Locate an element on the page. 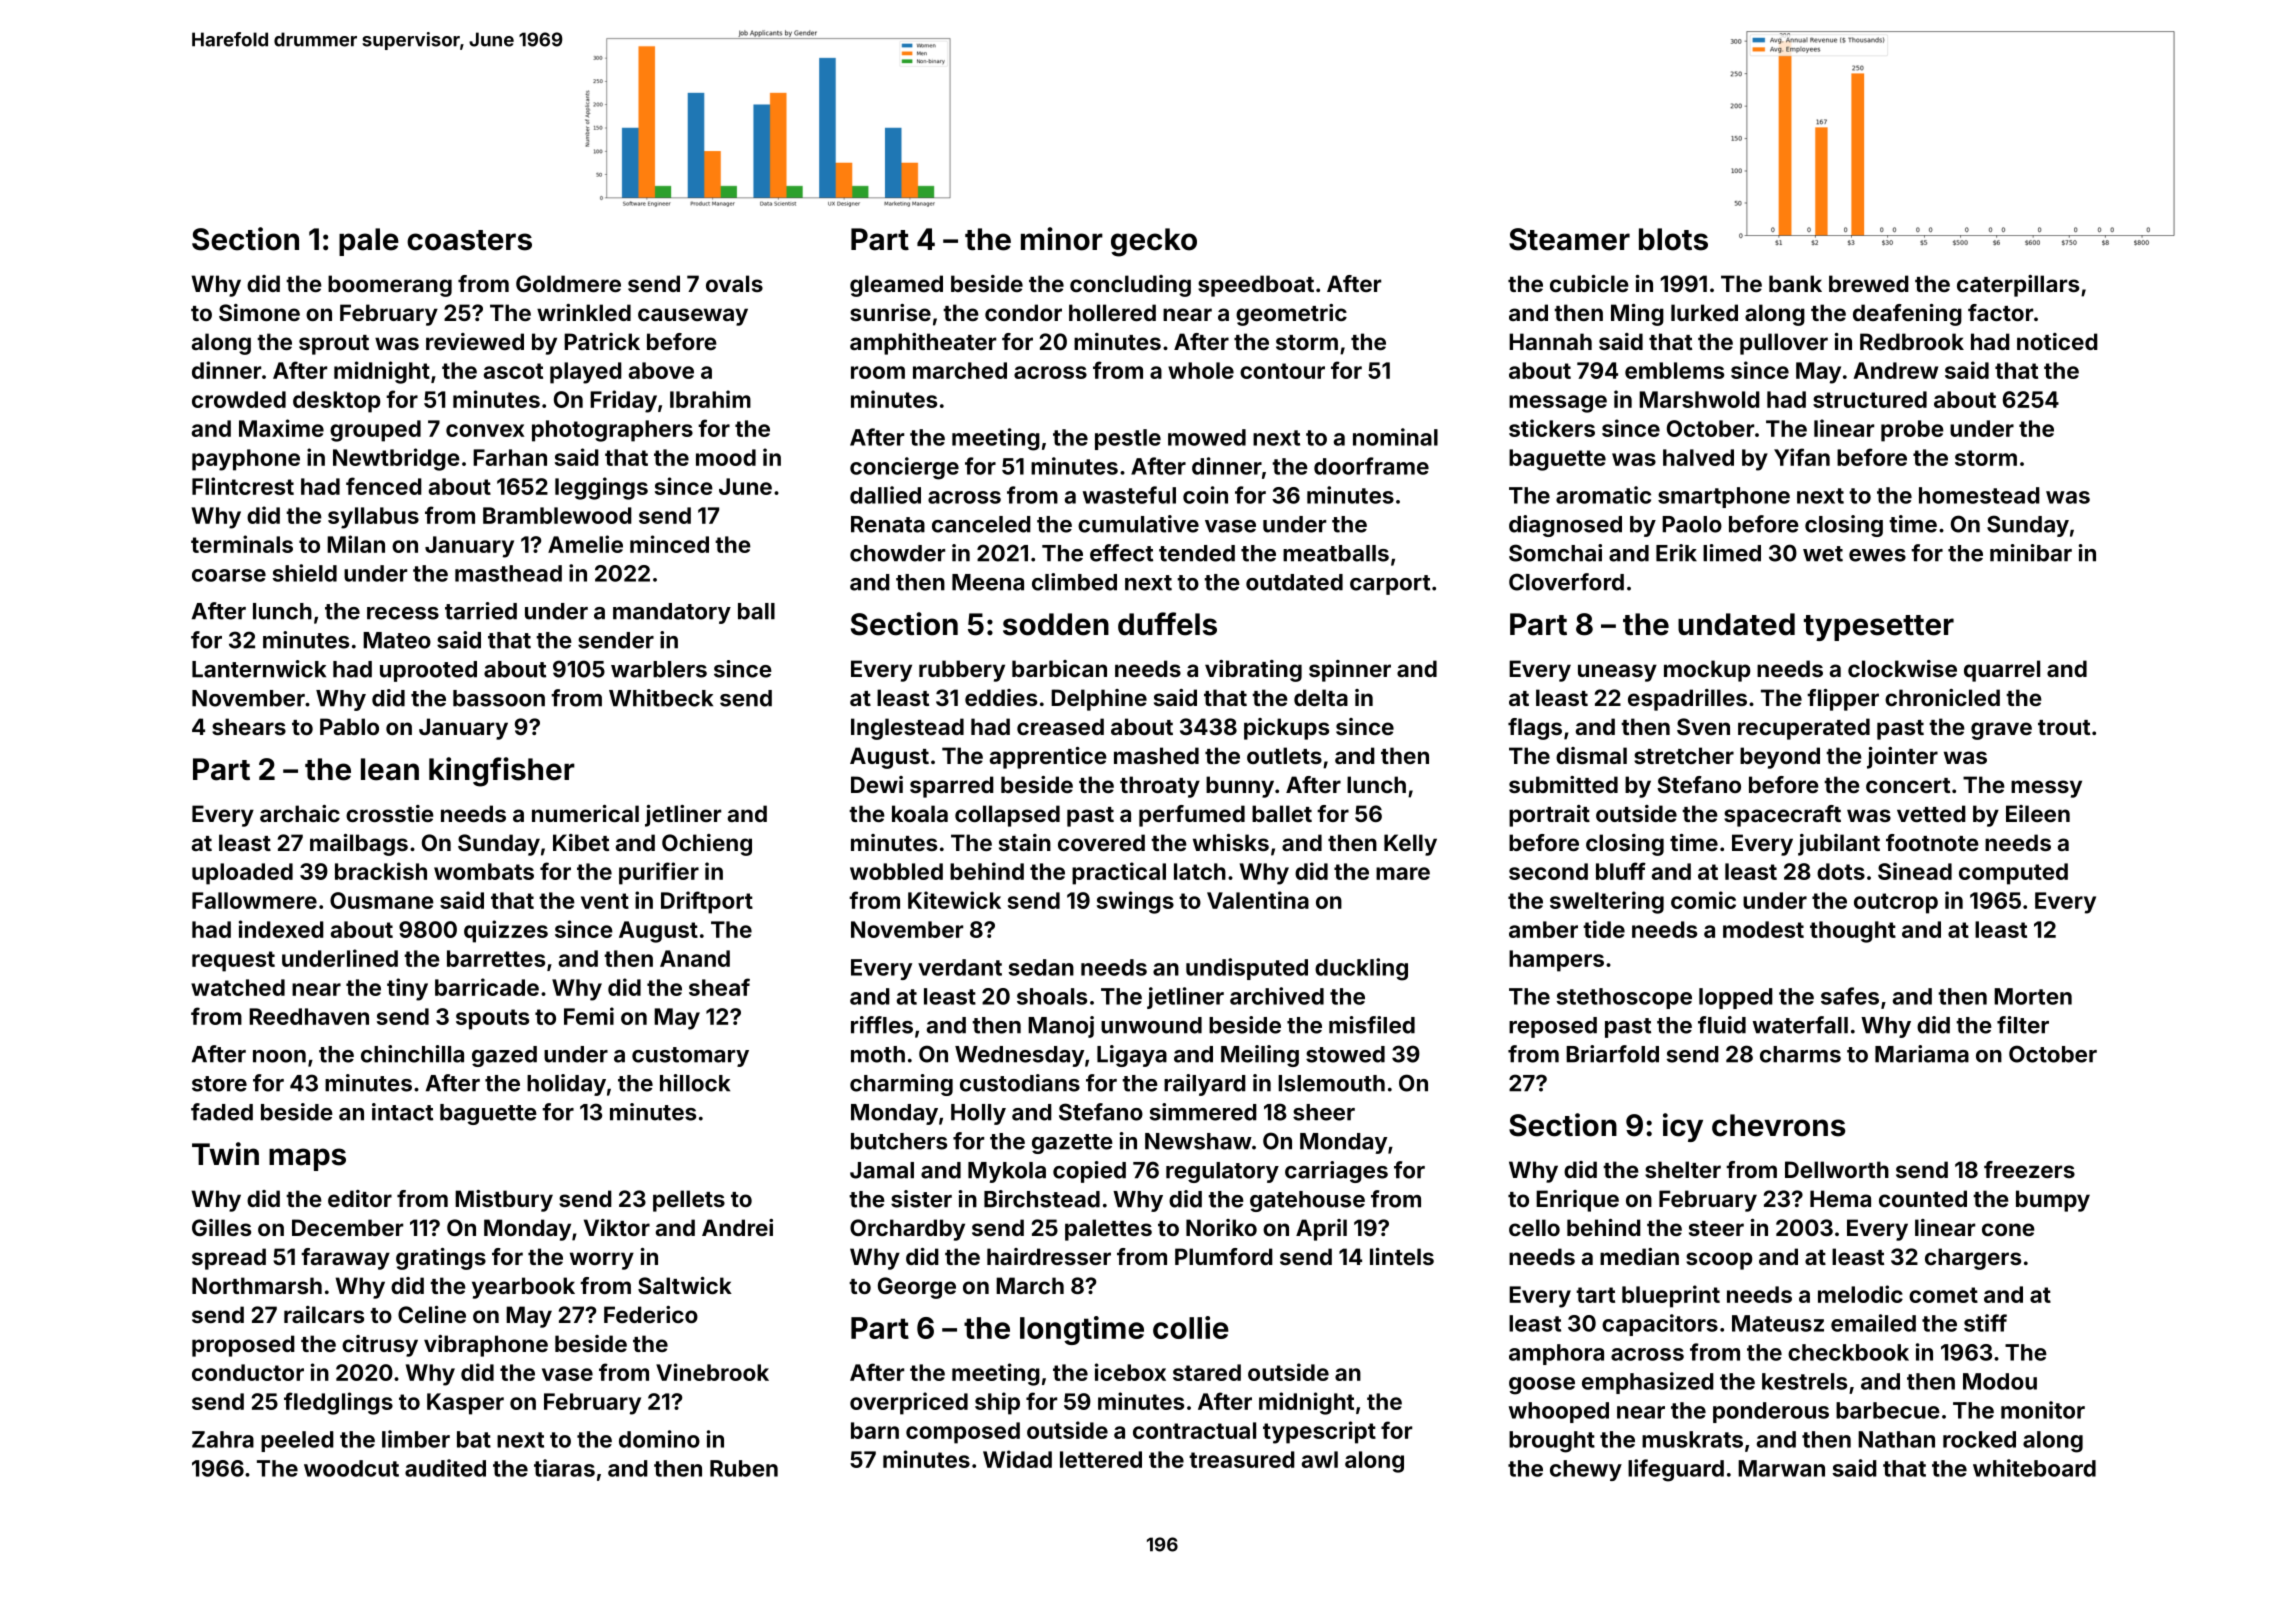 The height and width of the image is (1620, 2292). Kasper is located at coordinates (465, 1404).
